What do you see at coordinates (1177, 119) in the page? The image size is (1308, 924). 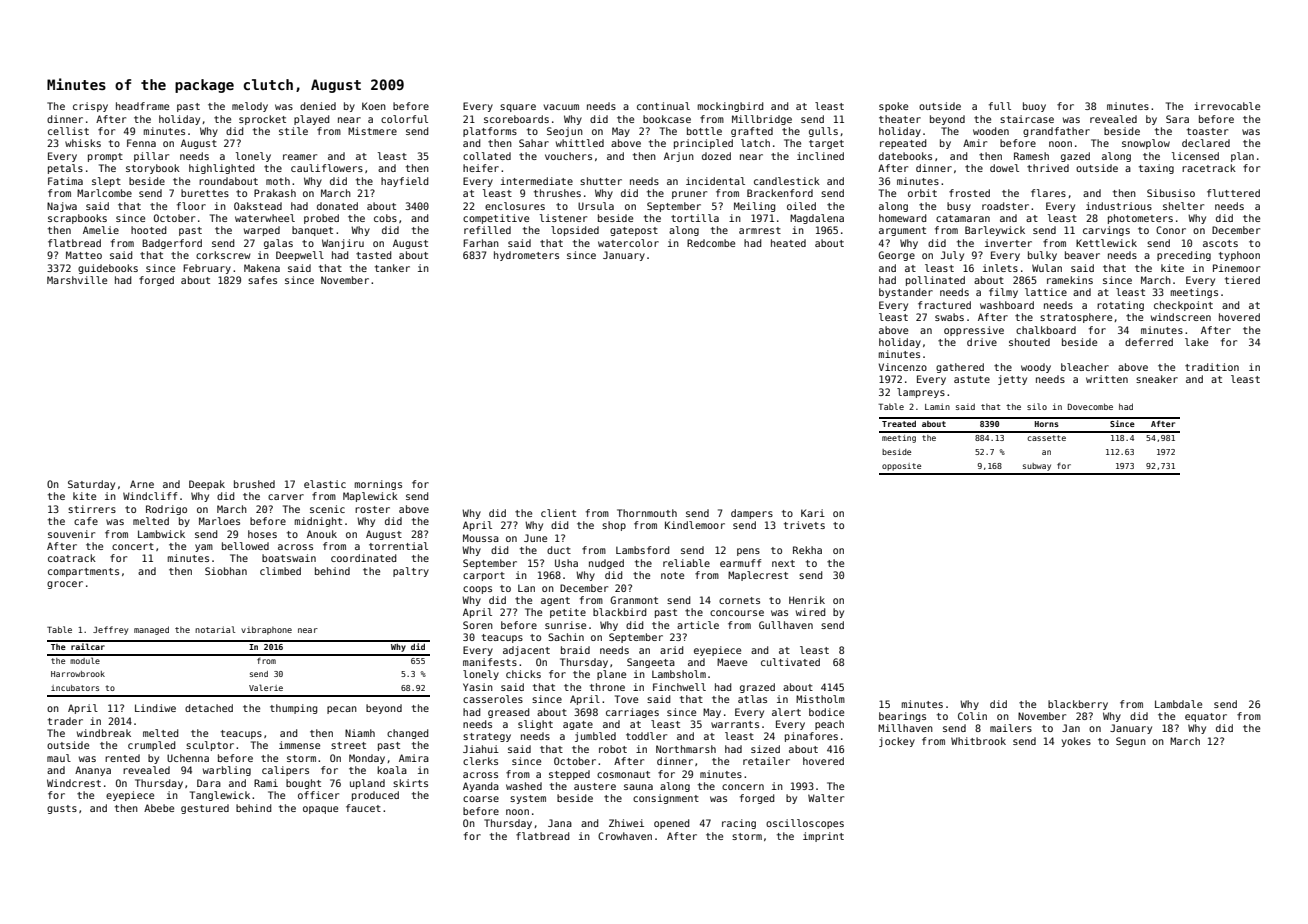 I see `Sara` at bounding box center [1177, 119].
